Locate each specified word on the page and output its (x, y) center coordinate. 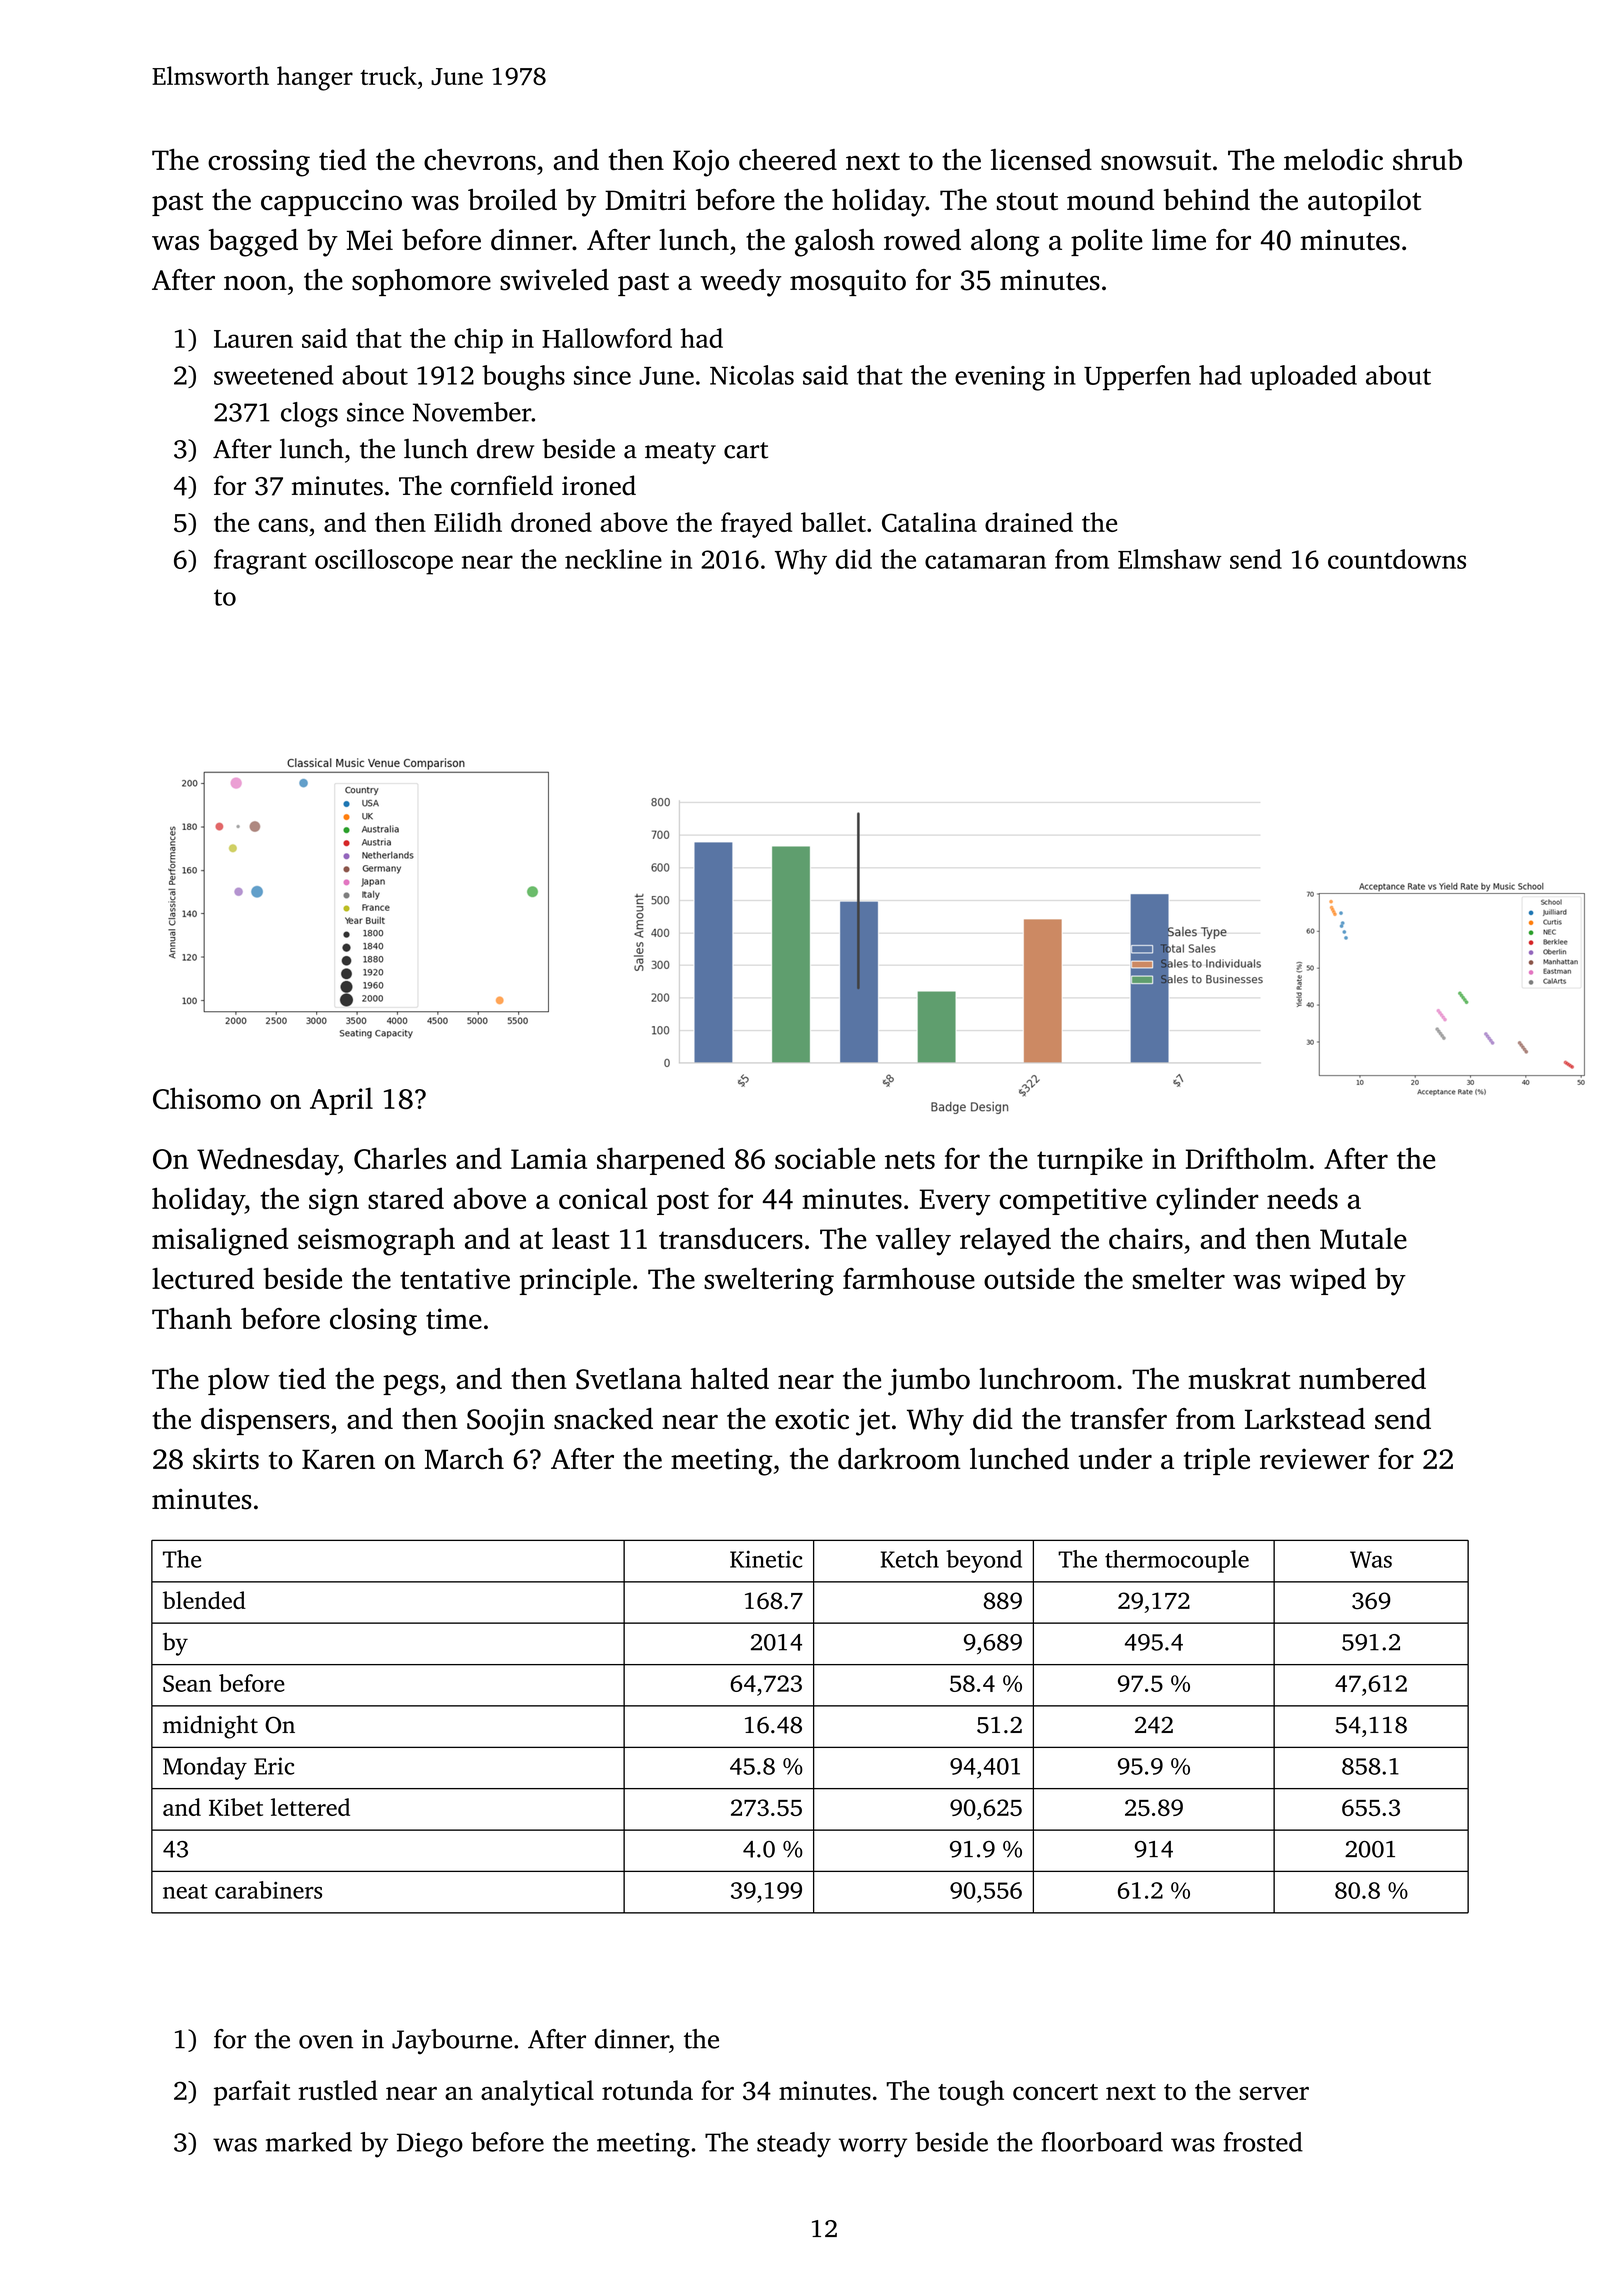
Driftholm (1247, 1158)
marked (309, 2142)
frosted (1263, 2142)
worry (873, 2148)
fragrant (260, 562)
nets (910, 1160)
